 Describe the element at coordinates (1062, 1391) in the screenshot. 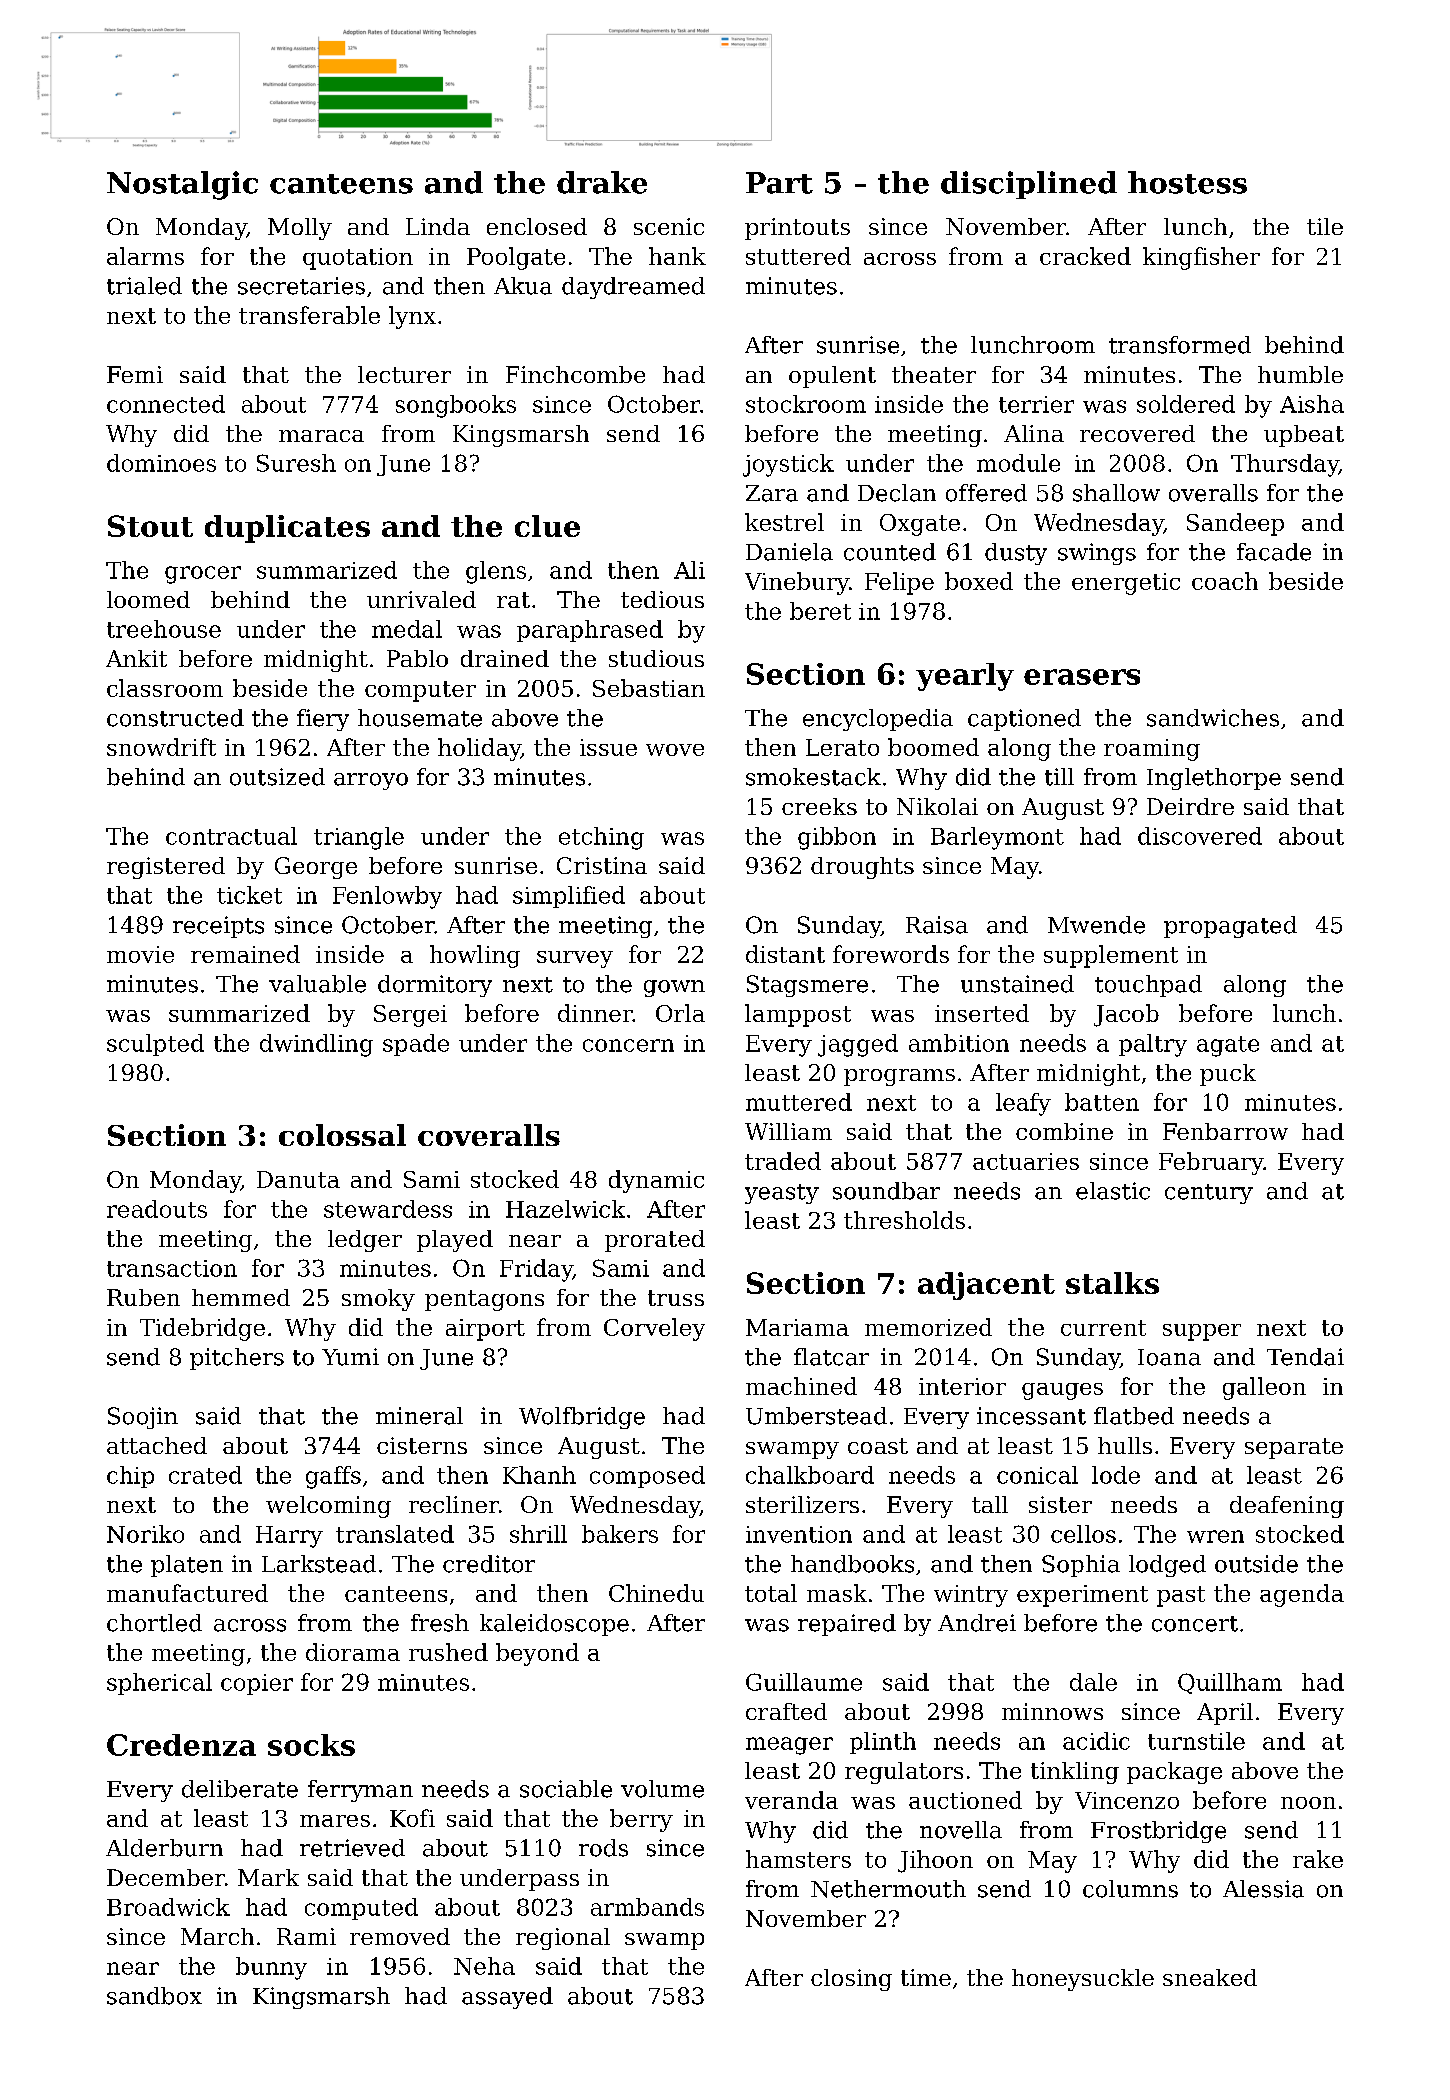

I see `gauges` at that location.
